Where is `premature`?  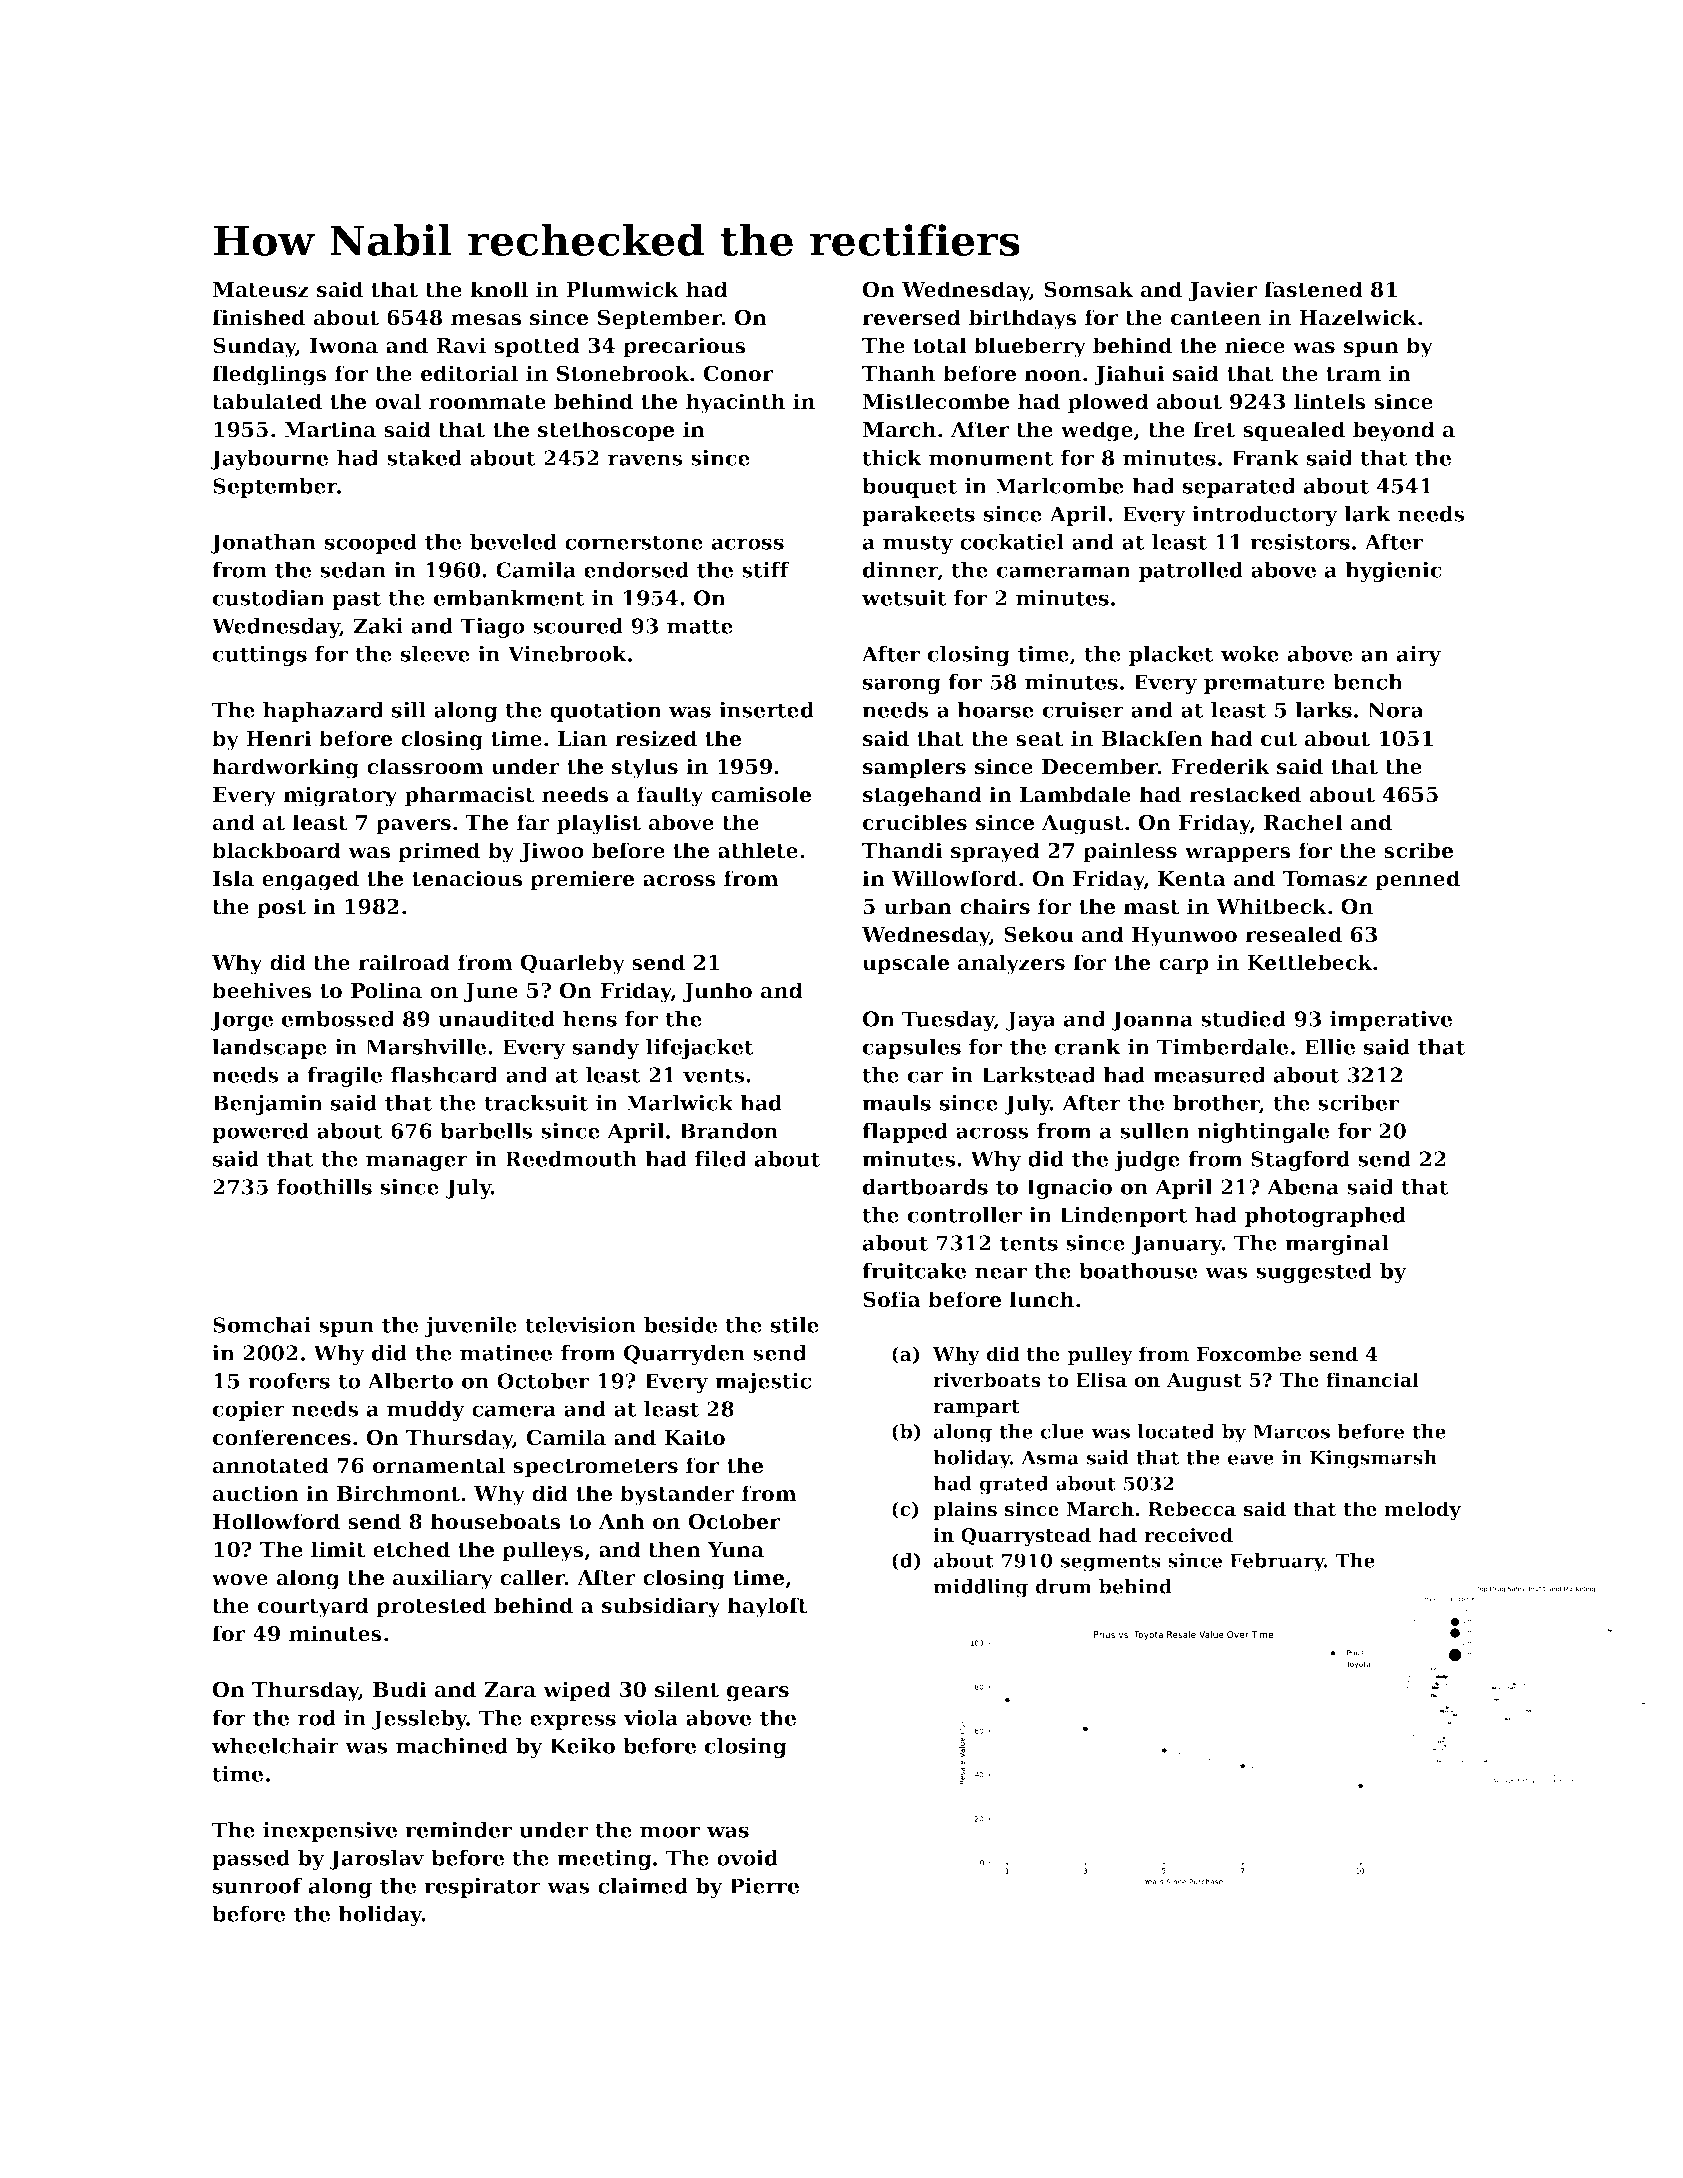
premature is located at coordinates (1264, 684).
